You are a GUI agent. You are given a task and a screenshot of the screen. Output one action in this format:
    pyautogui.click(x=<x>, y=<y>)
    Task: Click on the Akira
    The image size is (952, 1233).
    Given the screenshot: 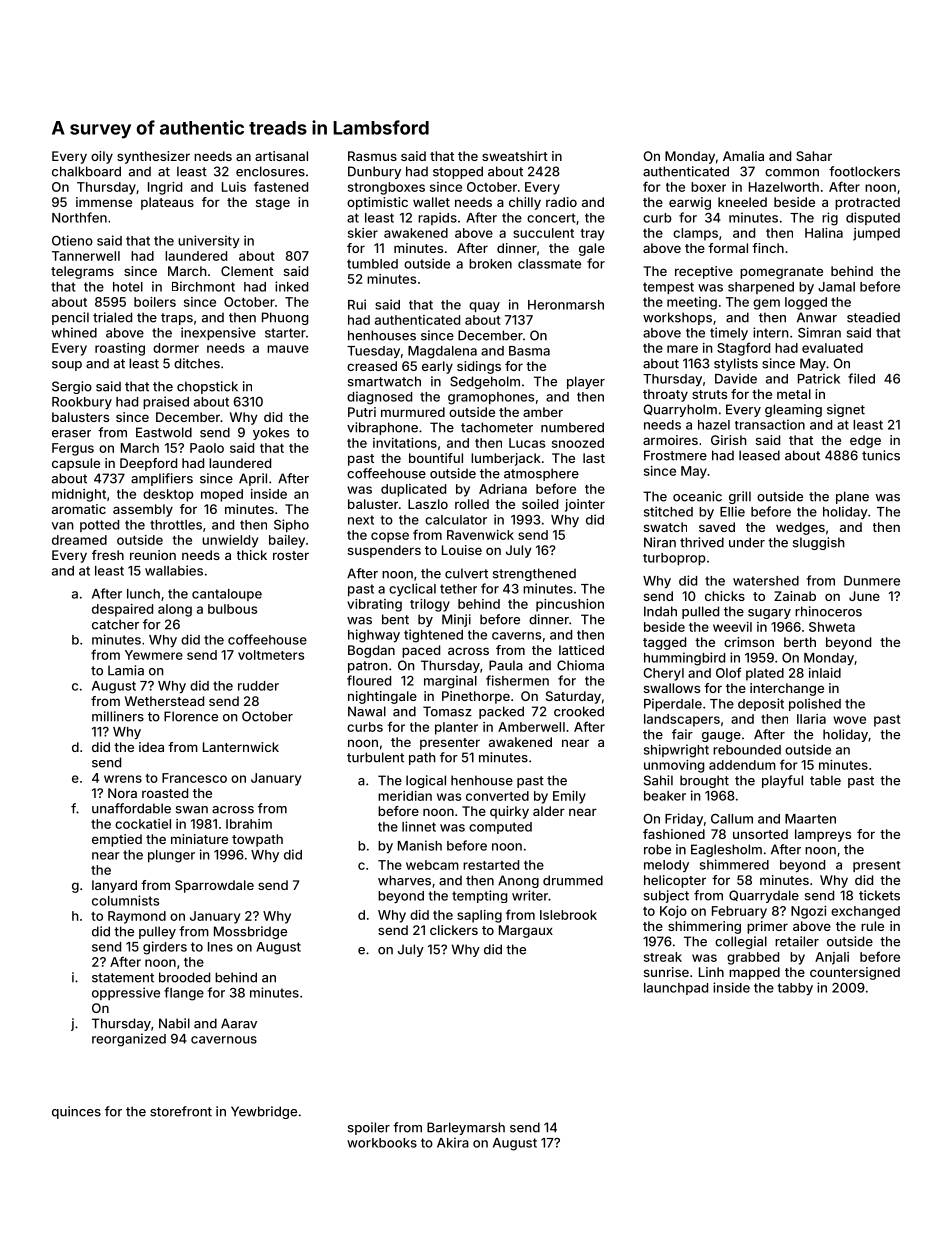 What is the action you would take?
    pyautogui.click(x=453, y=1142)
